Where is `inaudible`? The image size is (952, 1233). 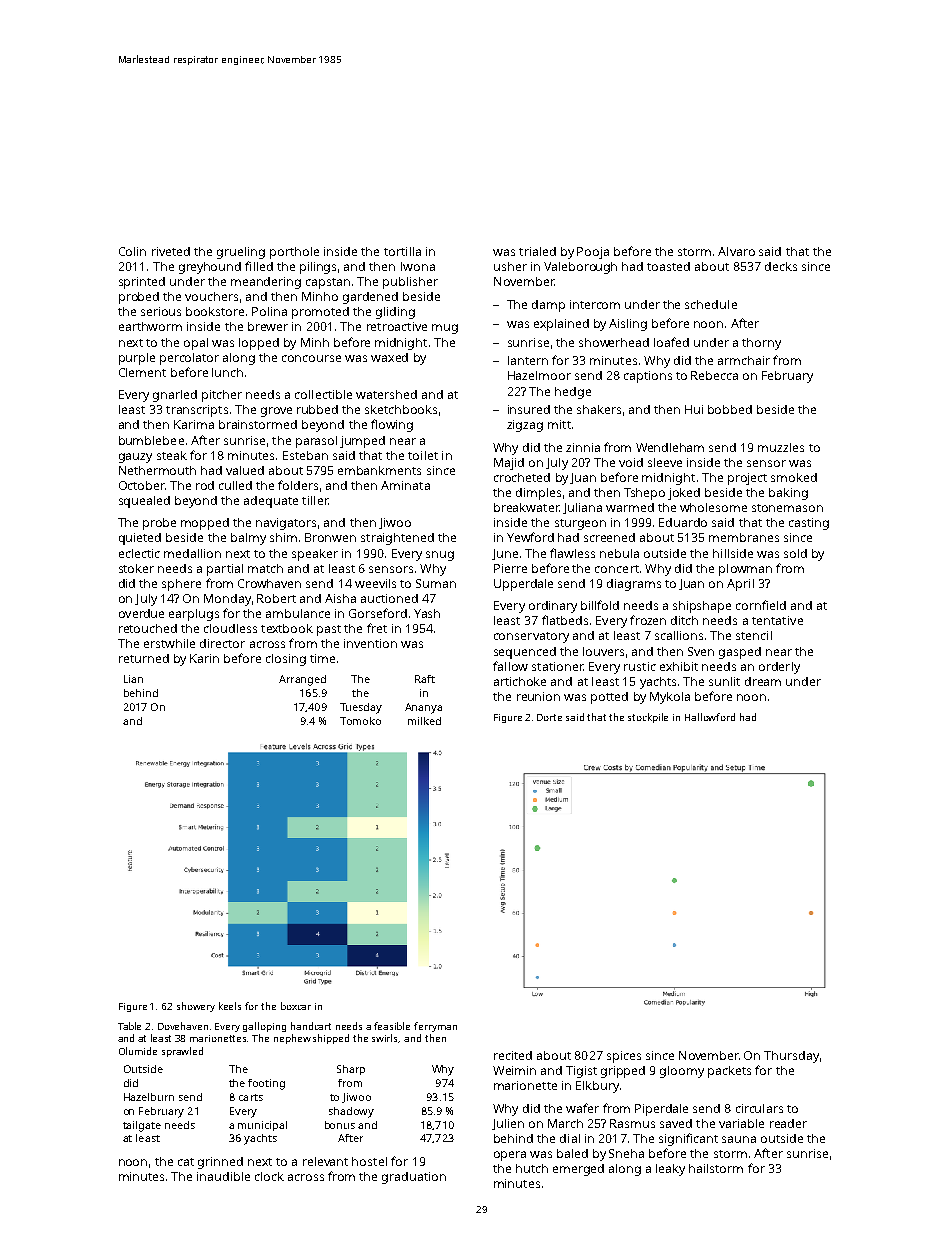 inaudible is located at coordinates (223, 1176).
